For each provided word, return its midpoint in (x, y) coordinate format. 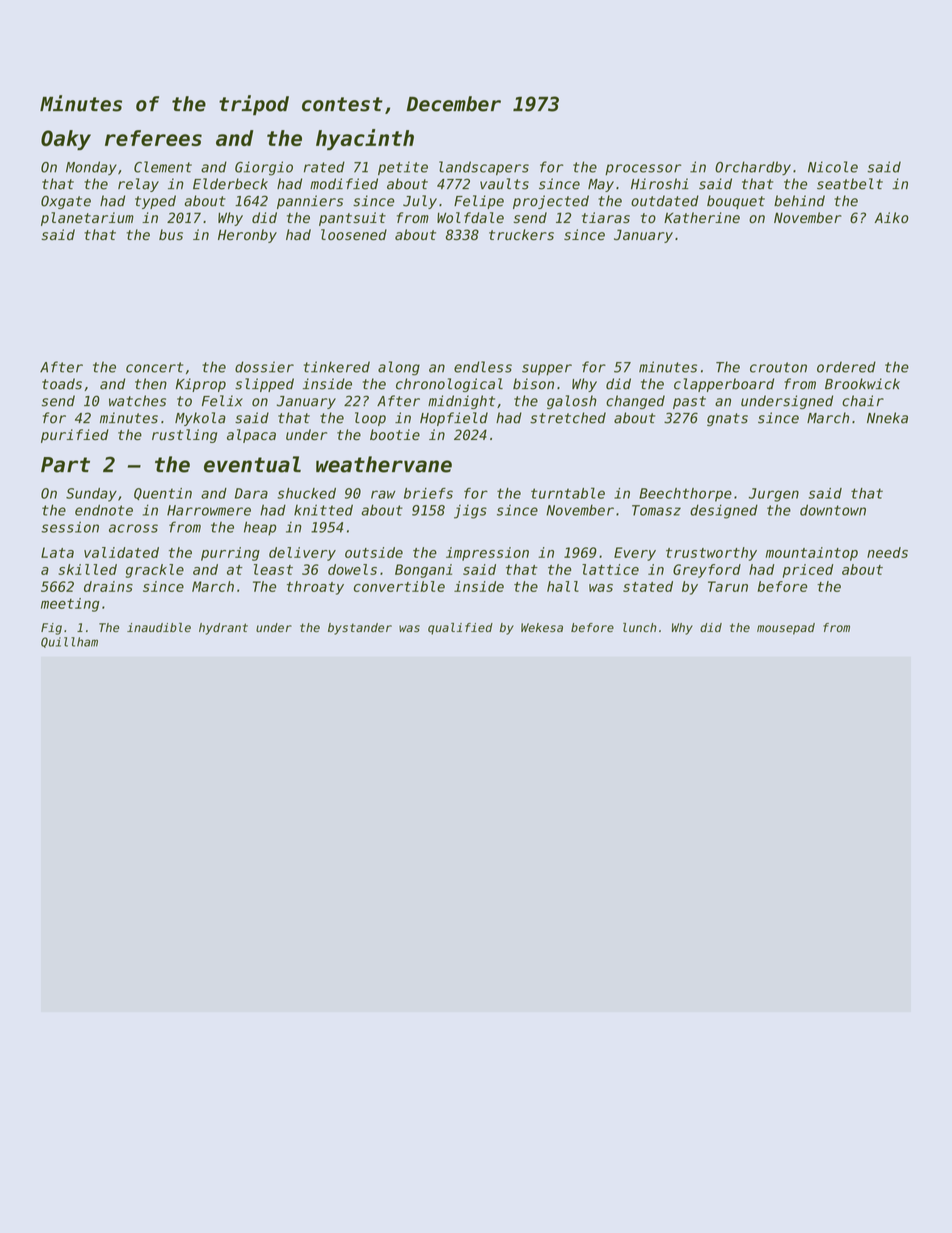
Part (65, 465)
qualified (460, 629)
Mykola (200, 419)
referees (153, 138)
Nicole (833, 167)
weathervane (384, 464)
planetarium (87, 219)
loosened (354, 235)
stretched (568, 418)
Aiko (892, 217)
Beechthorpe (685, 495)
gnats (727, 419)
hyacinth (365, 139)
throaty (315, 588)
